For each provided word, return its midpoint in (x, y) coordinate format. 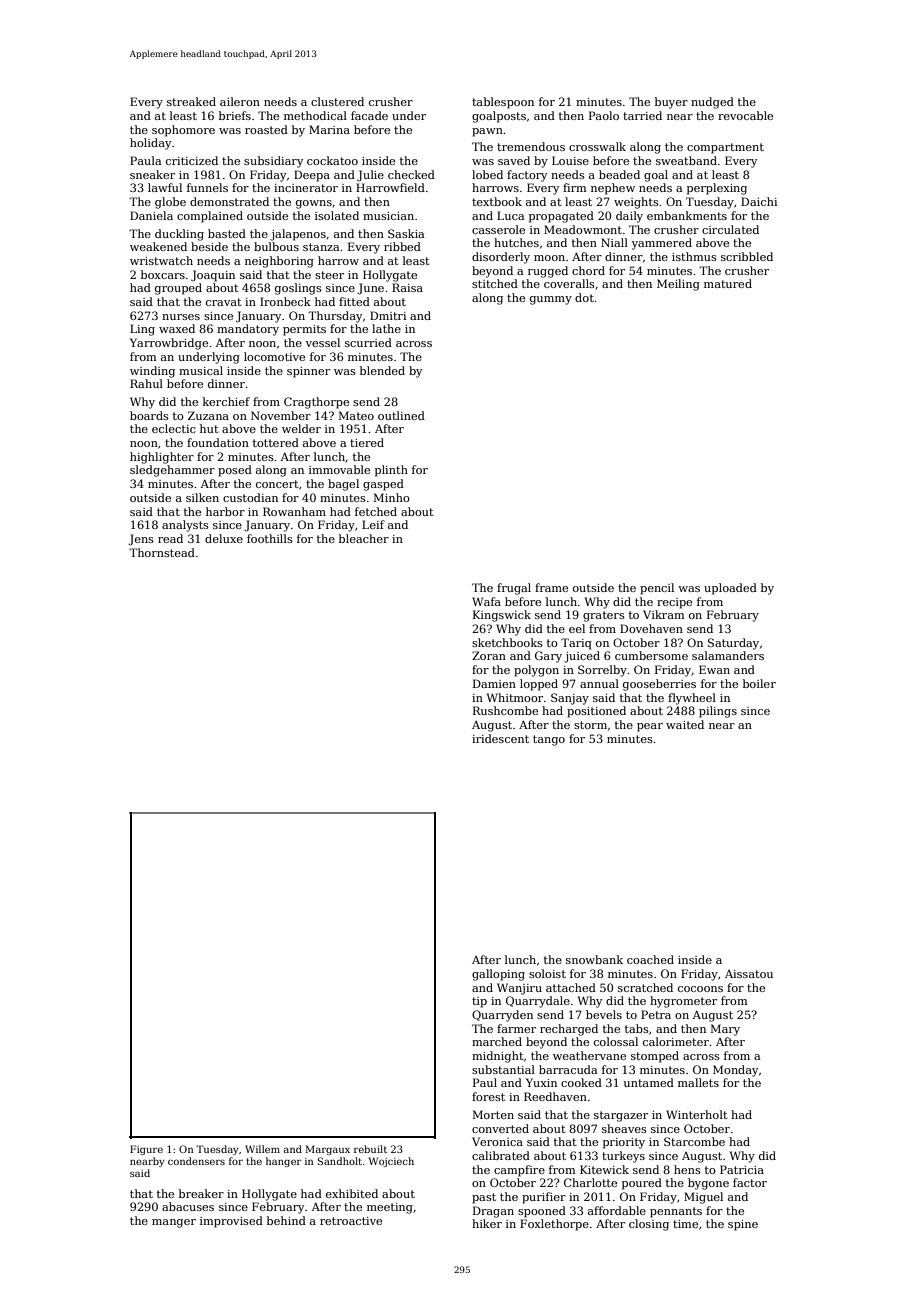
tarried (642, 115)
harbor (225, 511)
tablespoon (503, 103)
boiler (759, 683)
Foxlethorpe (554, 1225)
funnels (207, 187)
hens (687, 1169)
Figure (146, 1150)
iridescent (500, 738)
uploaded (730, 589)
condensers (196, 1161)
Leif (373, 524)
